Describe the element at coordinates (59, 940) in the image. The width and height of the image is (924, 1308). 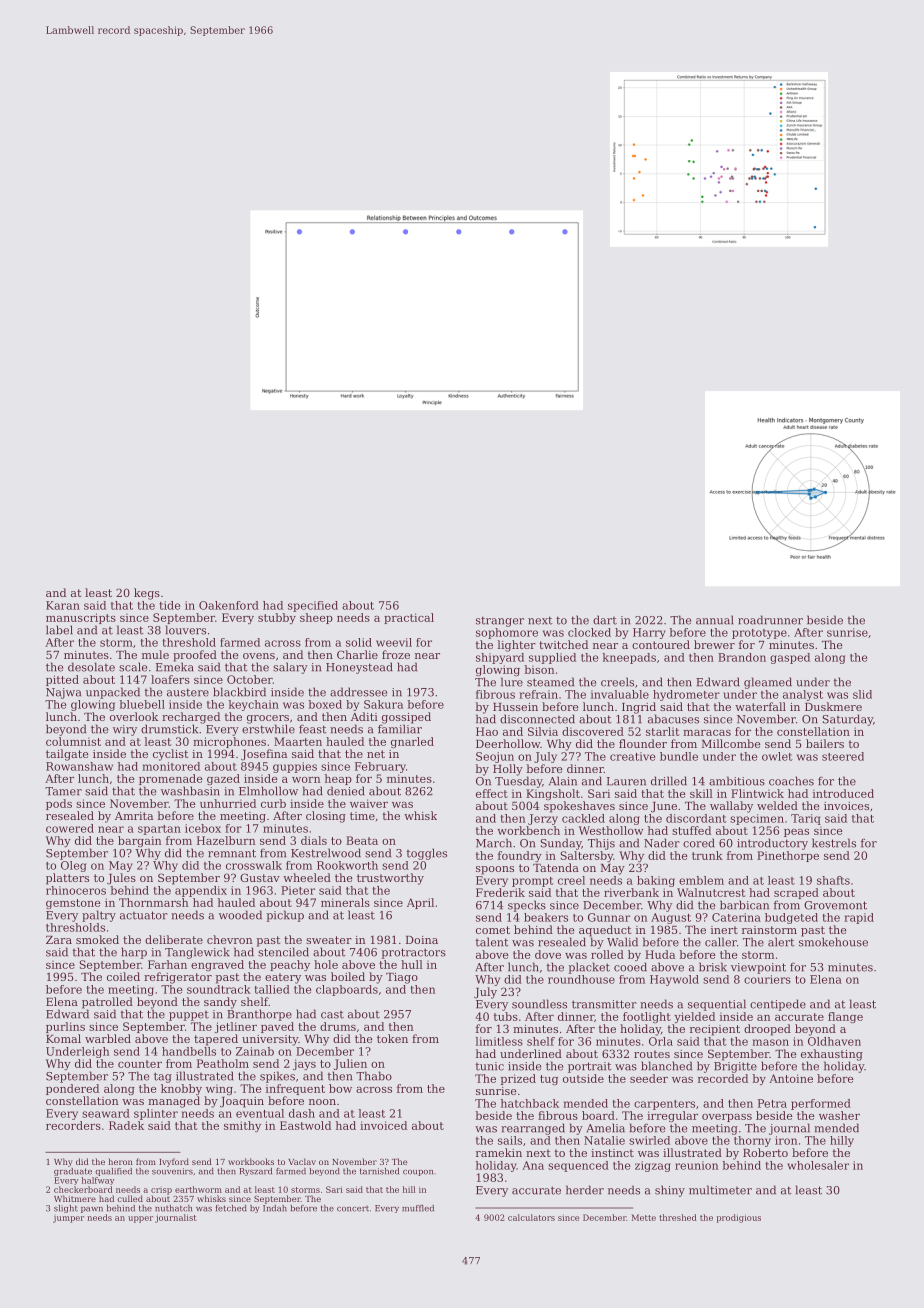
I see `Zara` at that location.
